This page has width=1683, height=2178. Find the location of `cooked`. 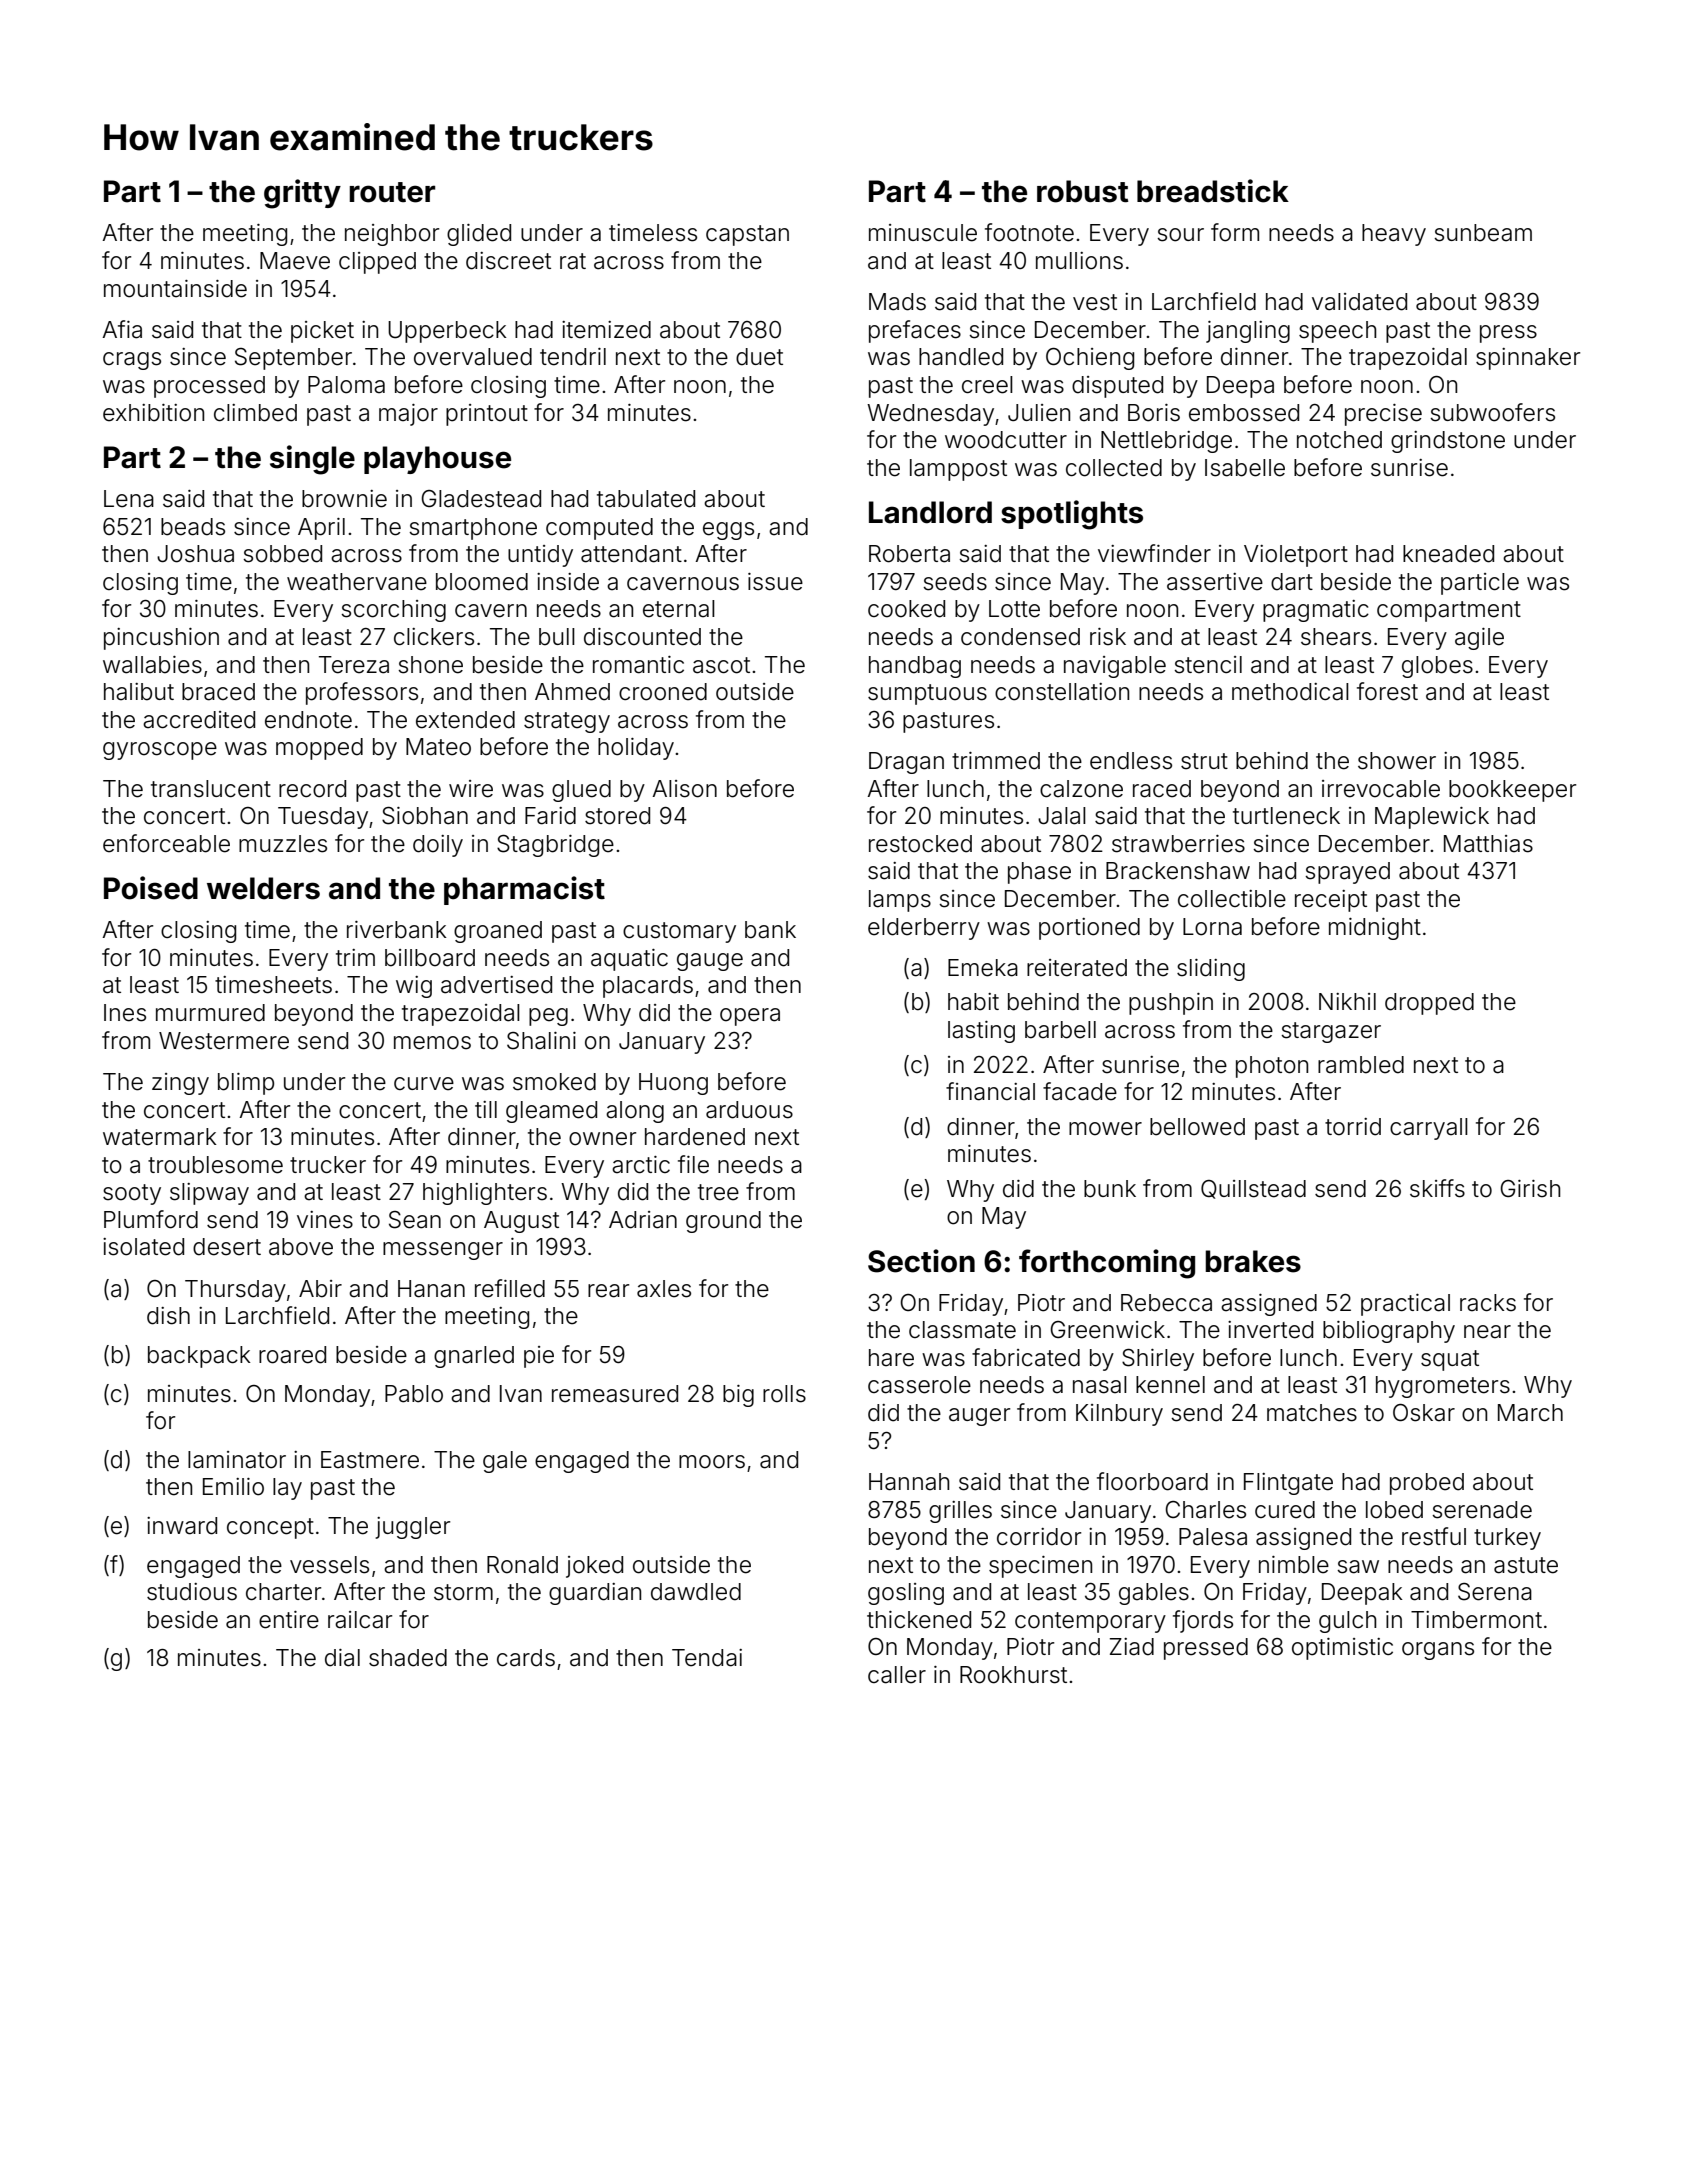

cooked is located at coordinates (906, 609).
